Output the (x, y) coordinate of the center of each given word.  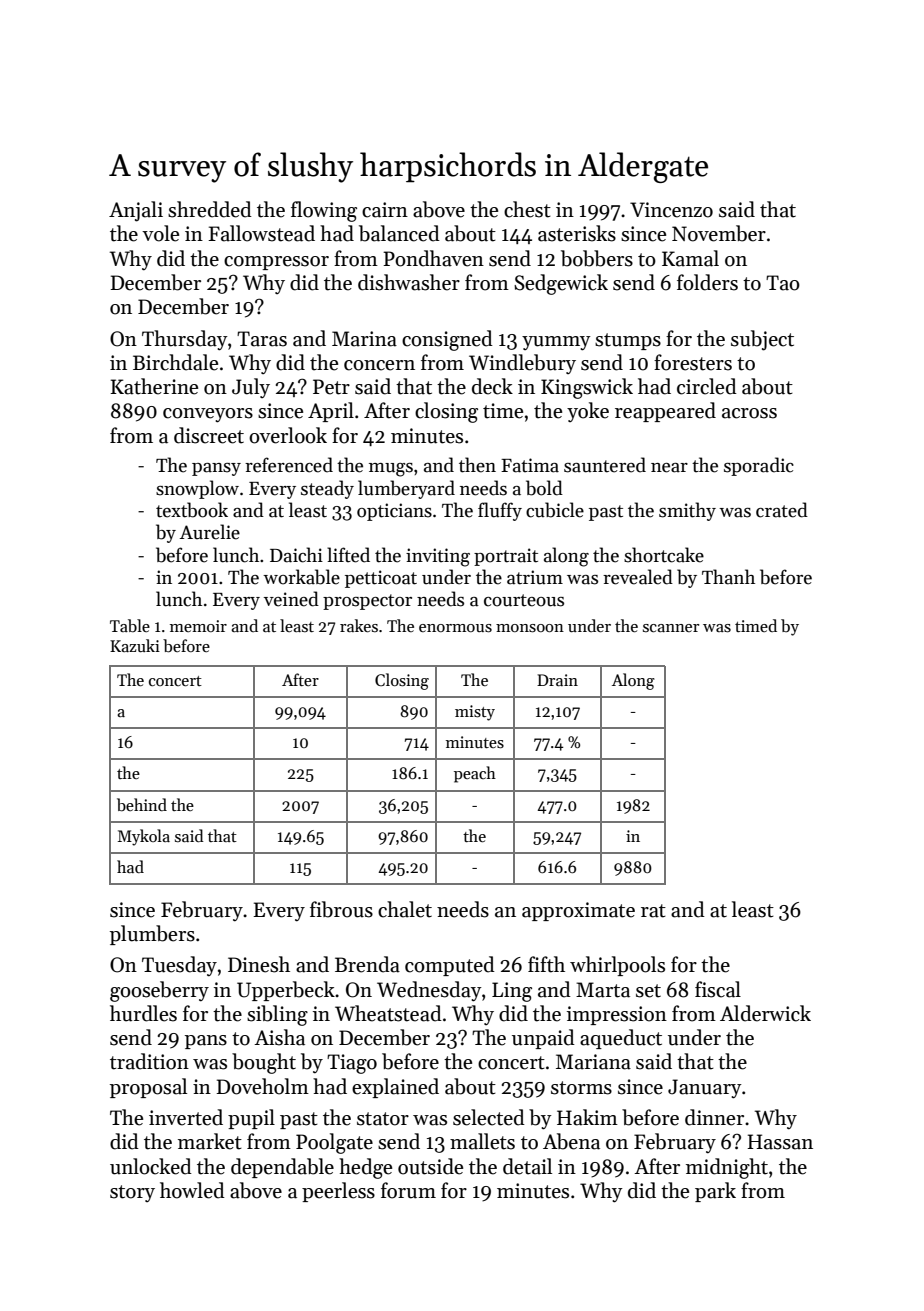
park (715, 1192)
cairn (385, 210)
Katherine (154, 386)
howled (192, 1190)
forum (408, 1190)
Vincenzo (671, 210)
